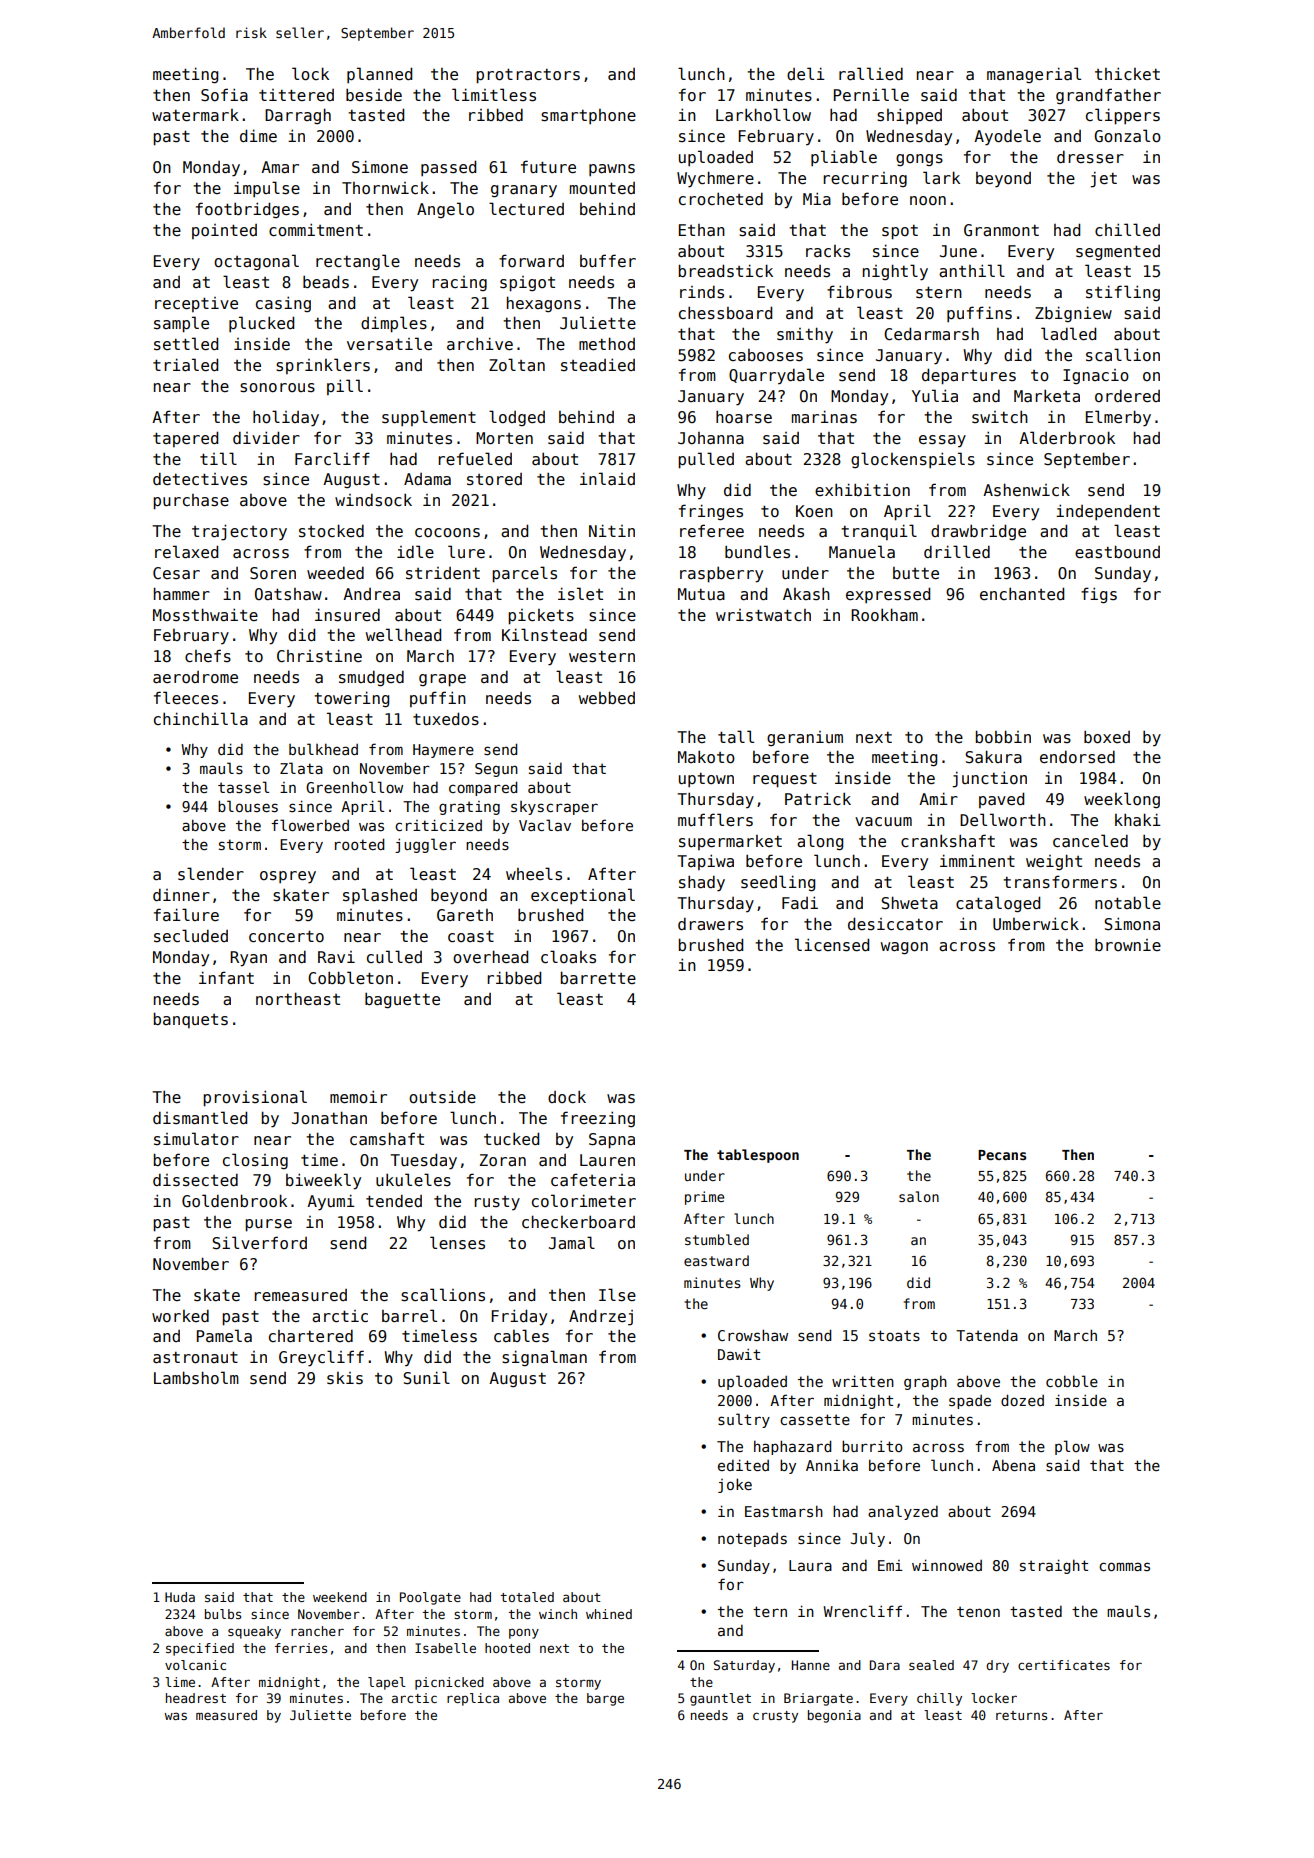 Image resolution: width=1314 pixels, height=1858 pixels. I want to click on Pamela, so click(224, 1335).
